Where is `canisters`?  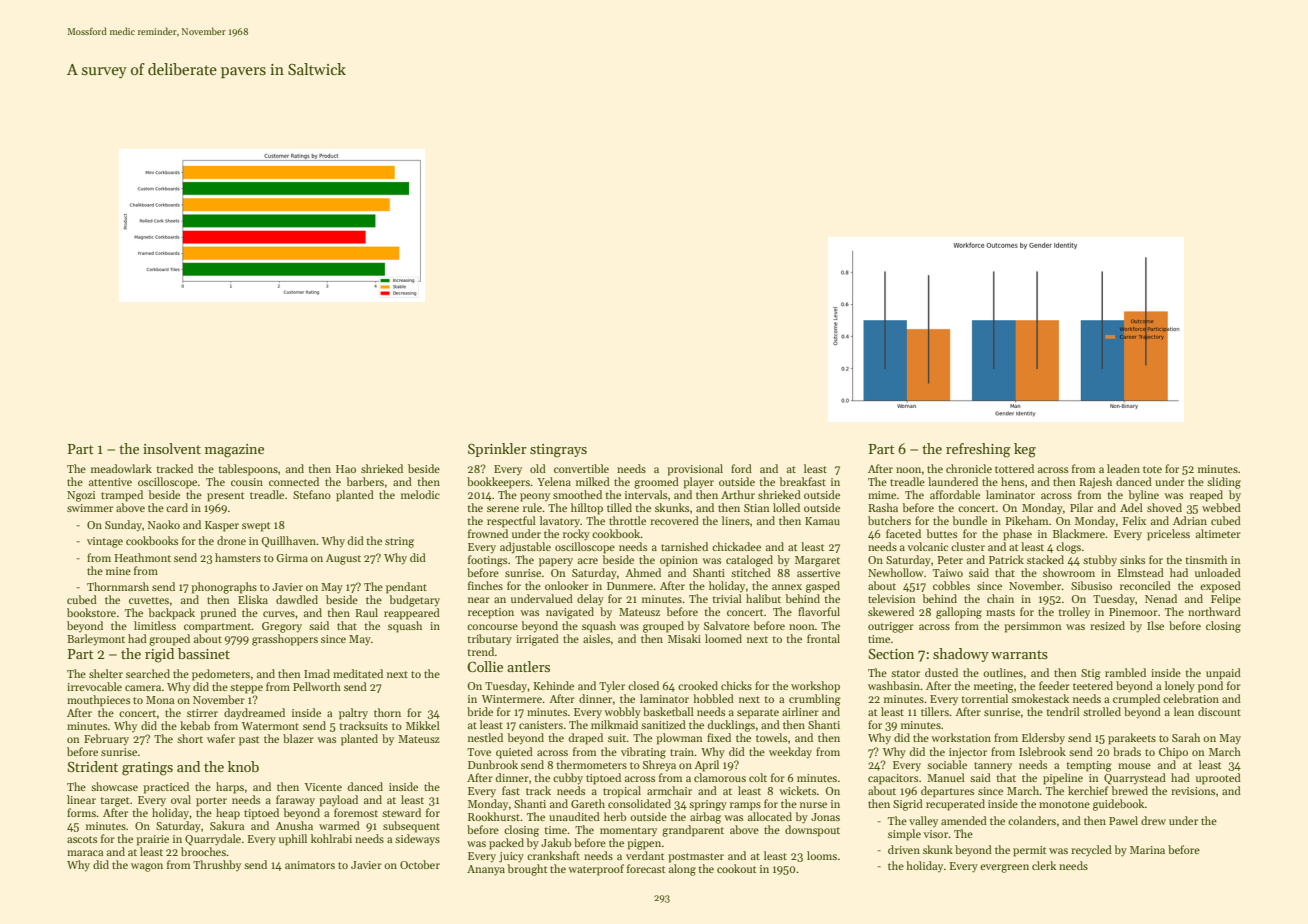 canisters is located at coordinates (541, 725).
